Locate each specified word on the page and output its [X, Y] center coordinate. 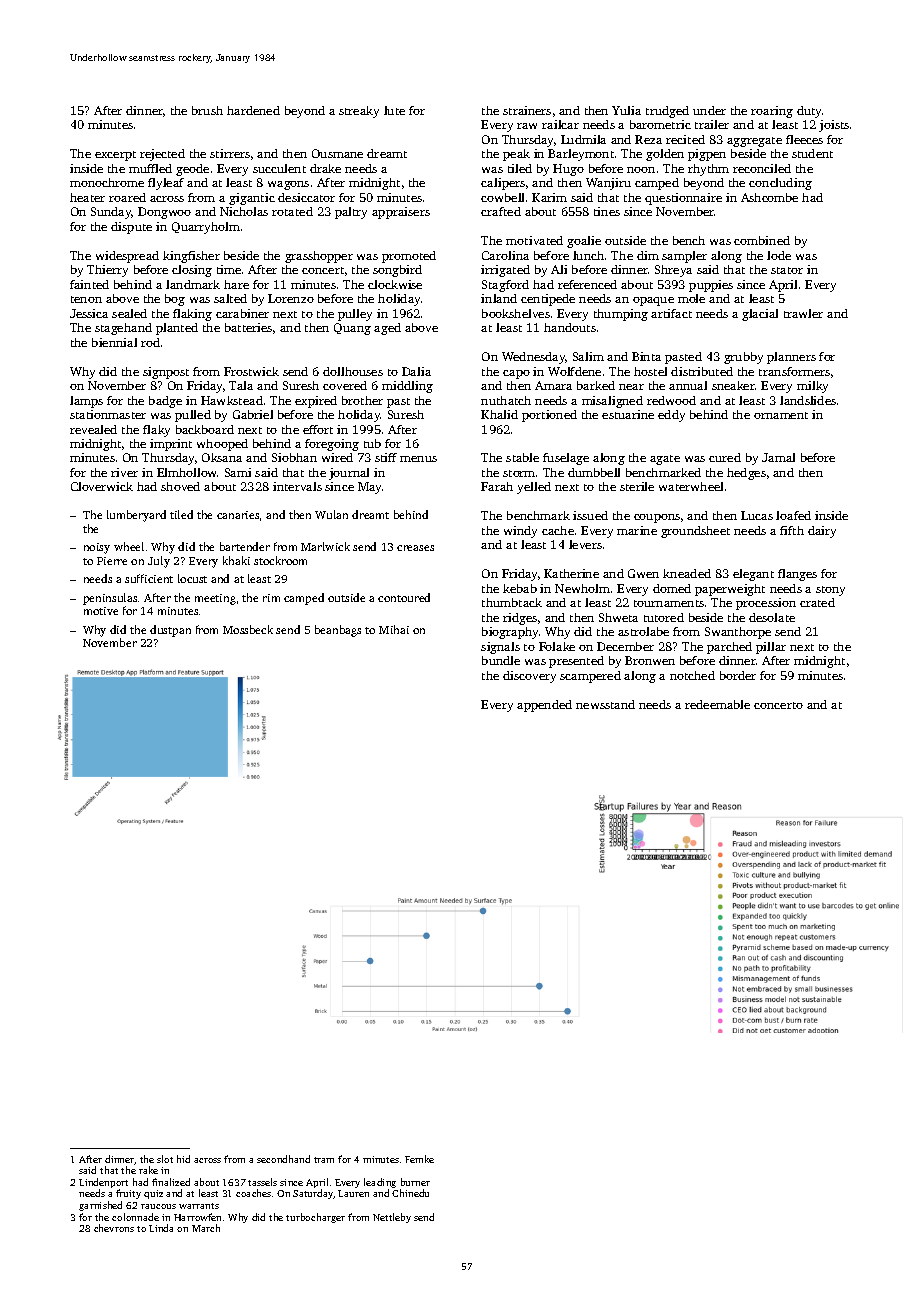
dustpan [170, 631]
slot [165, 1159]
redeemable [717, 704]
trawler [803, 313]
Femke [419, 1159]
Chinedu [410, 1193]
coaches [253, 1193]
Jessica [89, 313]
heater [87, 197]
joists [834, 126]
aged [387, 329]
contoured [404, 597]
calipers [503, 184]
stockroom [280, 560]
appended [544, 706]
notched [692, 675]
